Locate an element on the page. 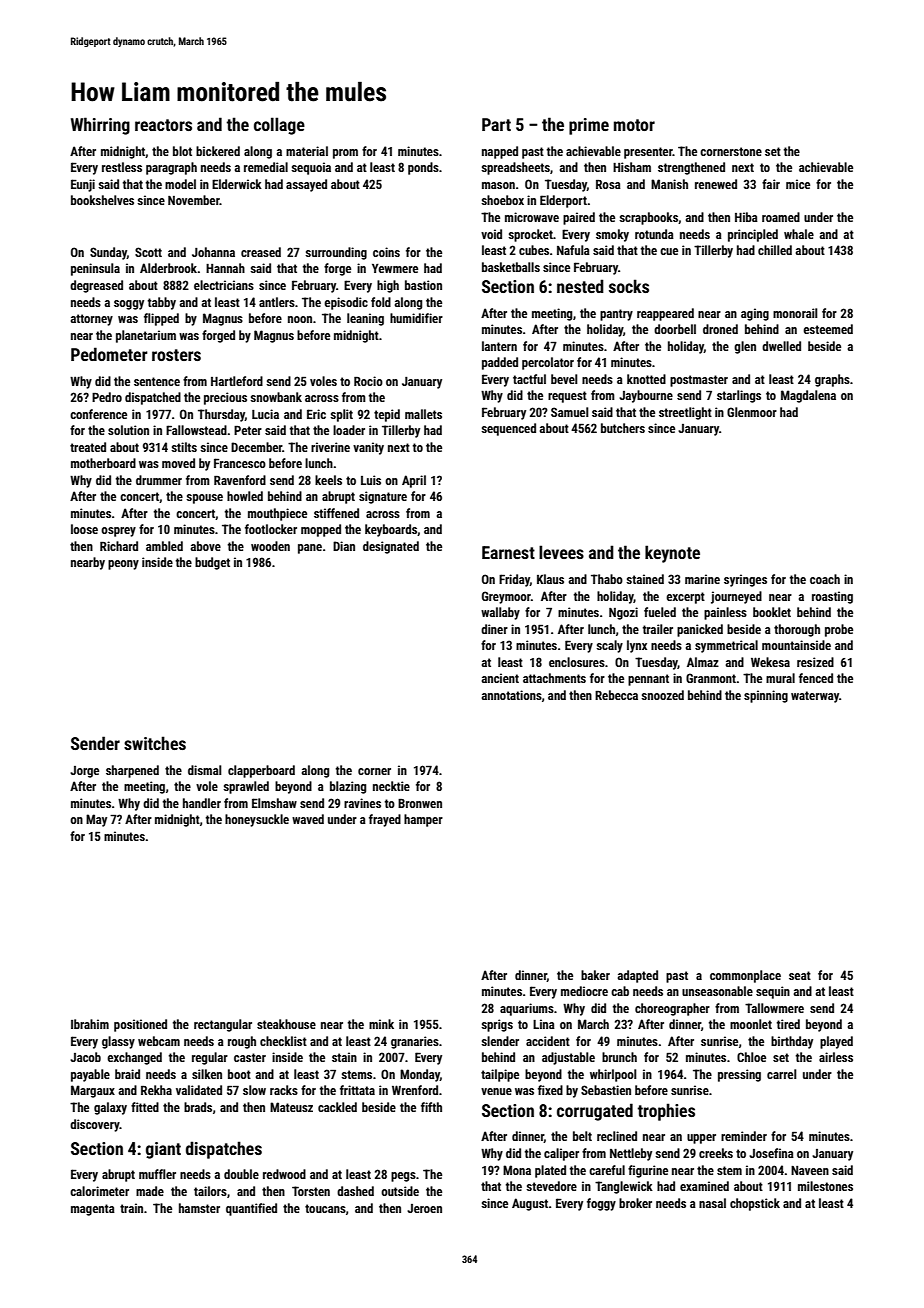 The width and height of the image is (924, 1308). ancient is located at coordinates (500, 678).
